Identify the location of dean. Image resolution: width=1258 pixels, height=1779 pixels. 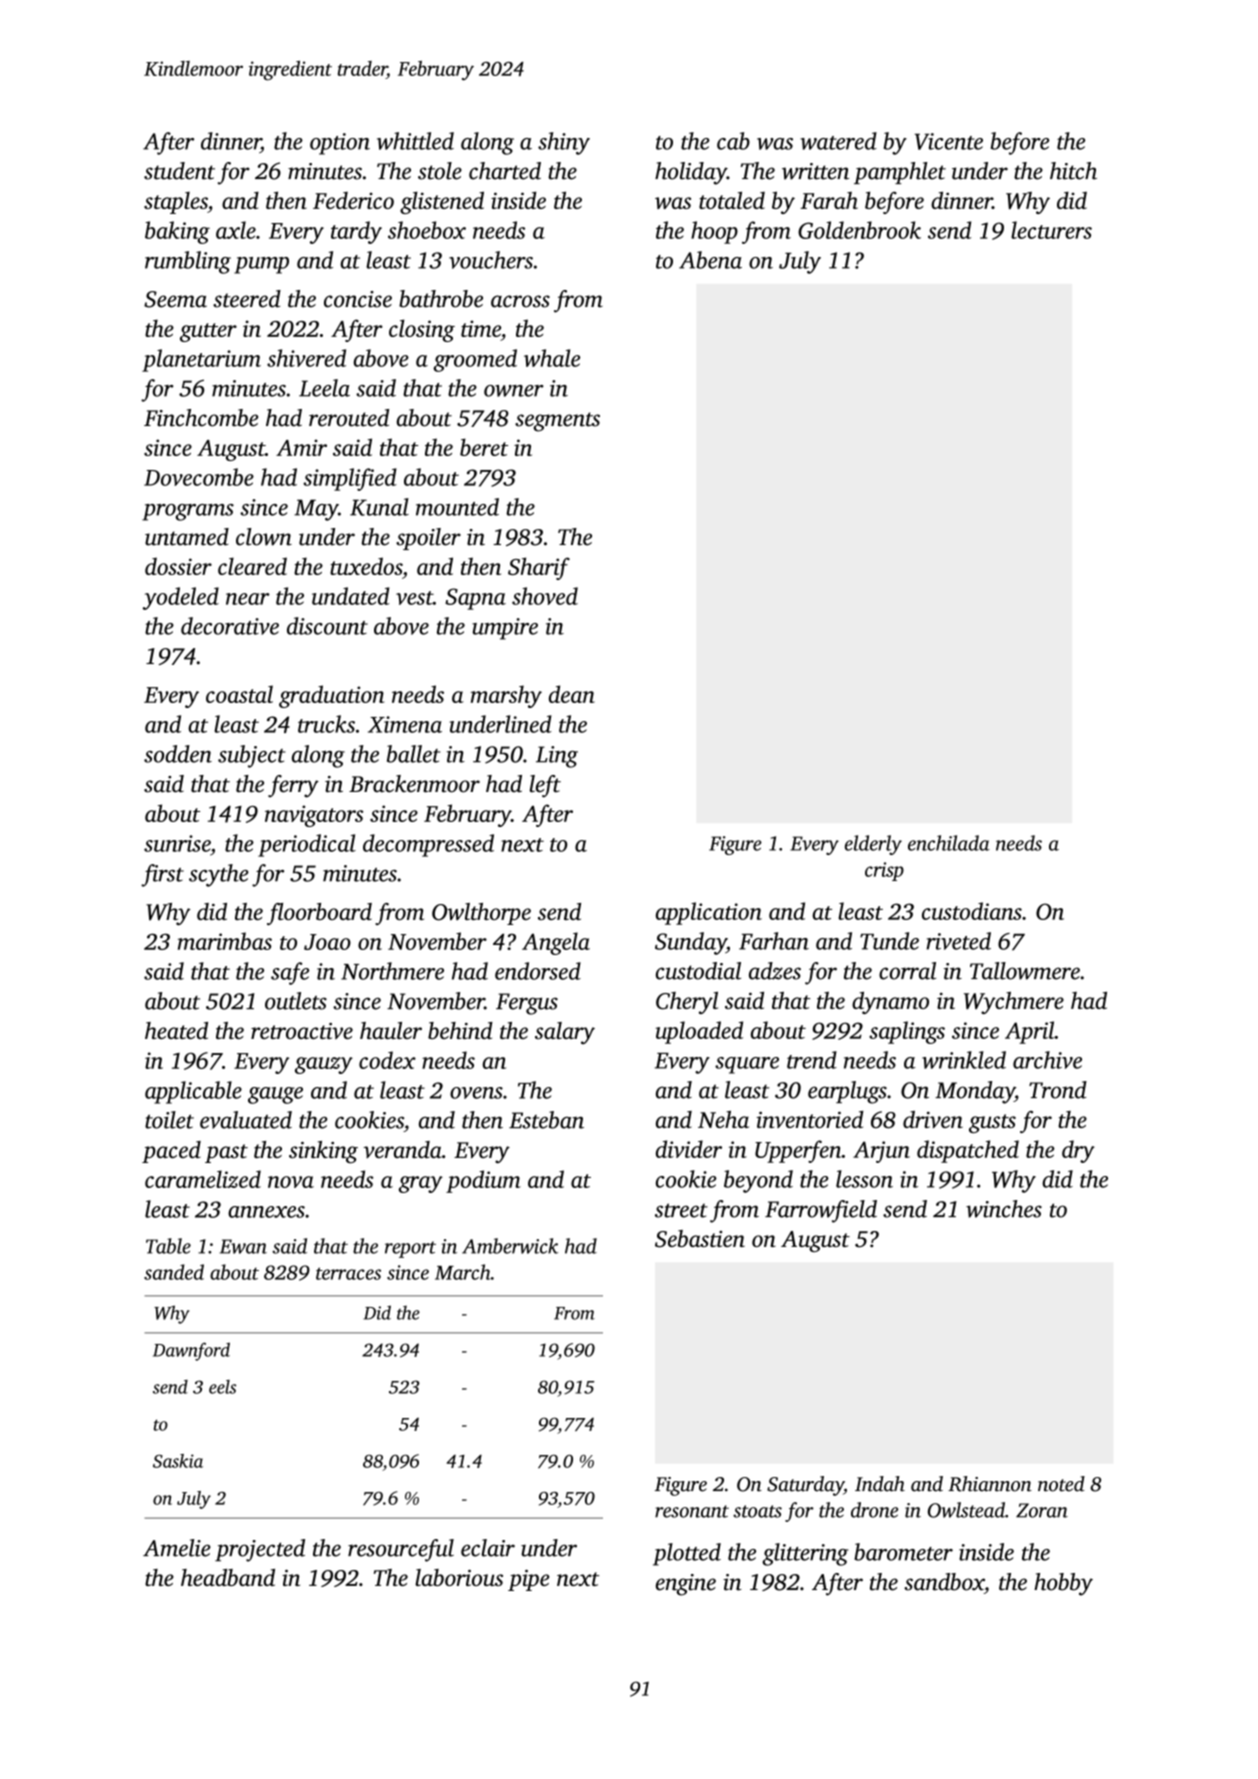
(572, 694).
